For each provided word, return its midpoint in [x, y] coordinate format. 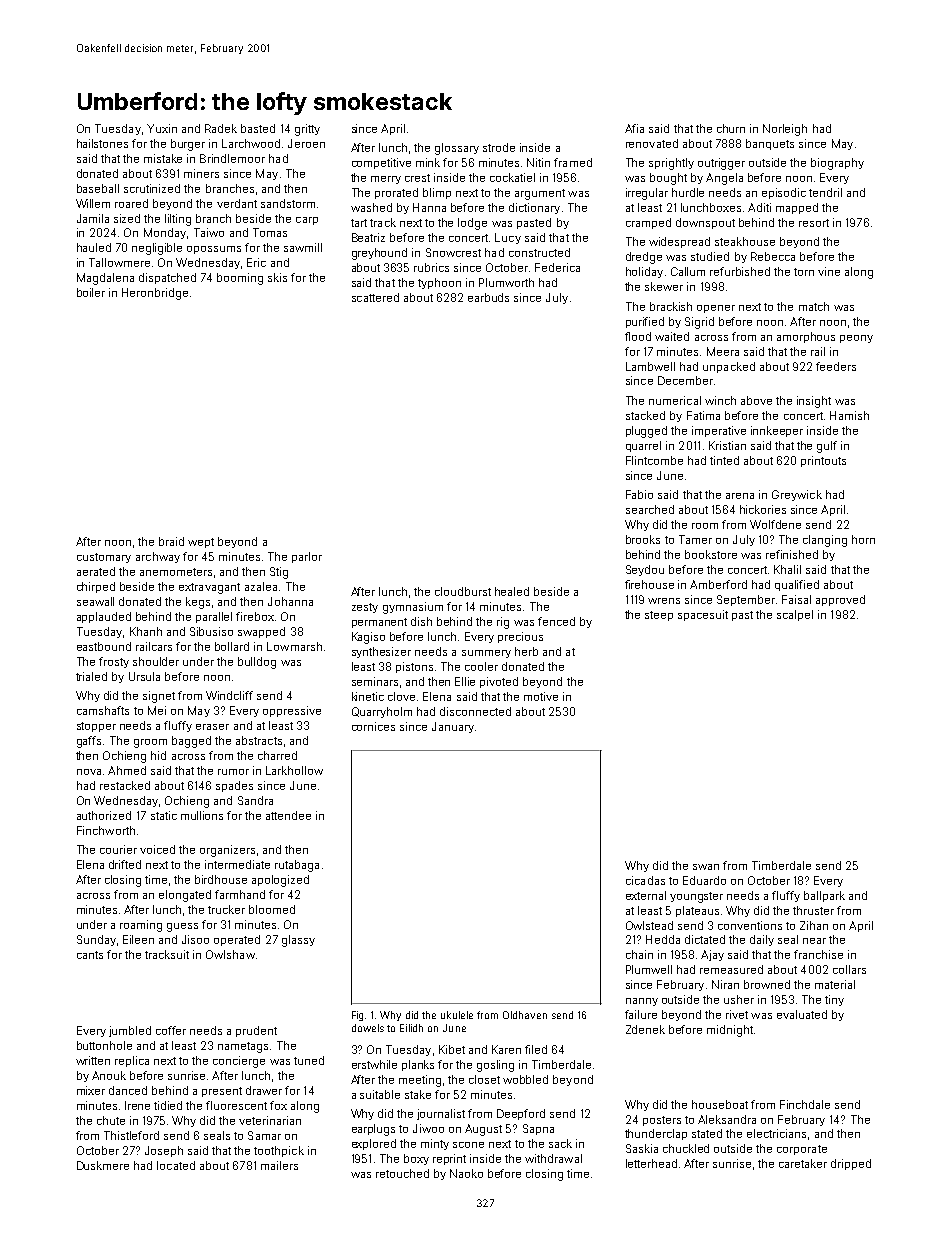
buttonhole [104, 1045]
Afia [634, 128]
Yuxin [162, 128]
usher [739, 999]
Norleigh [785, 130]
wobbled [525, 1079]
